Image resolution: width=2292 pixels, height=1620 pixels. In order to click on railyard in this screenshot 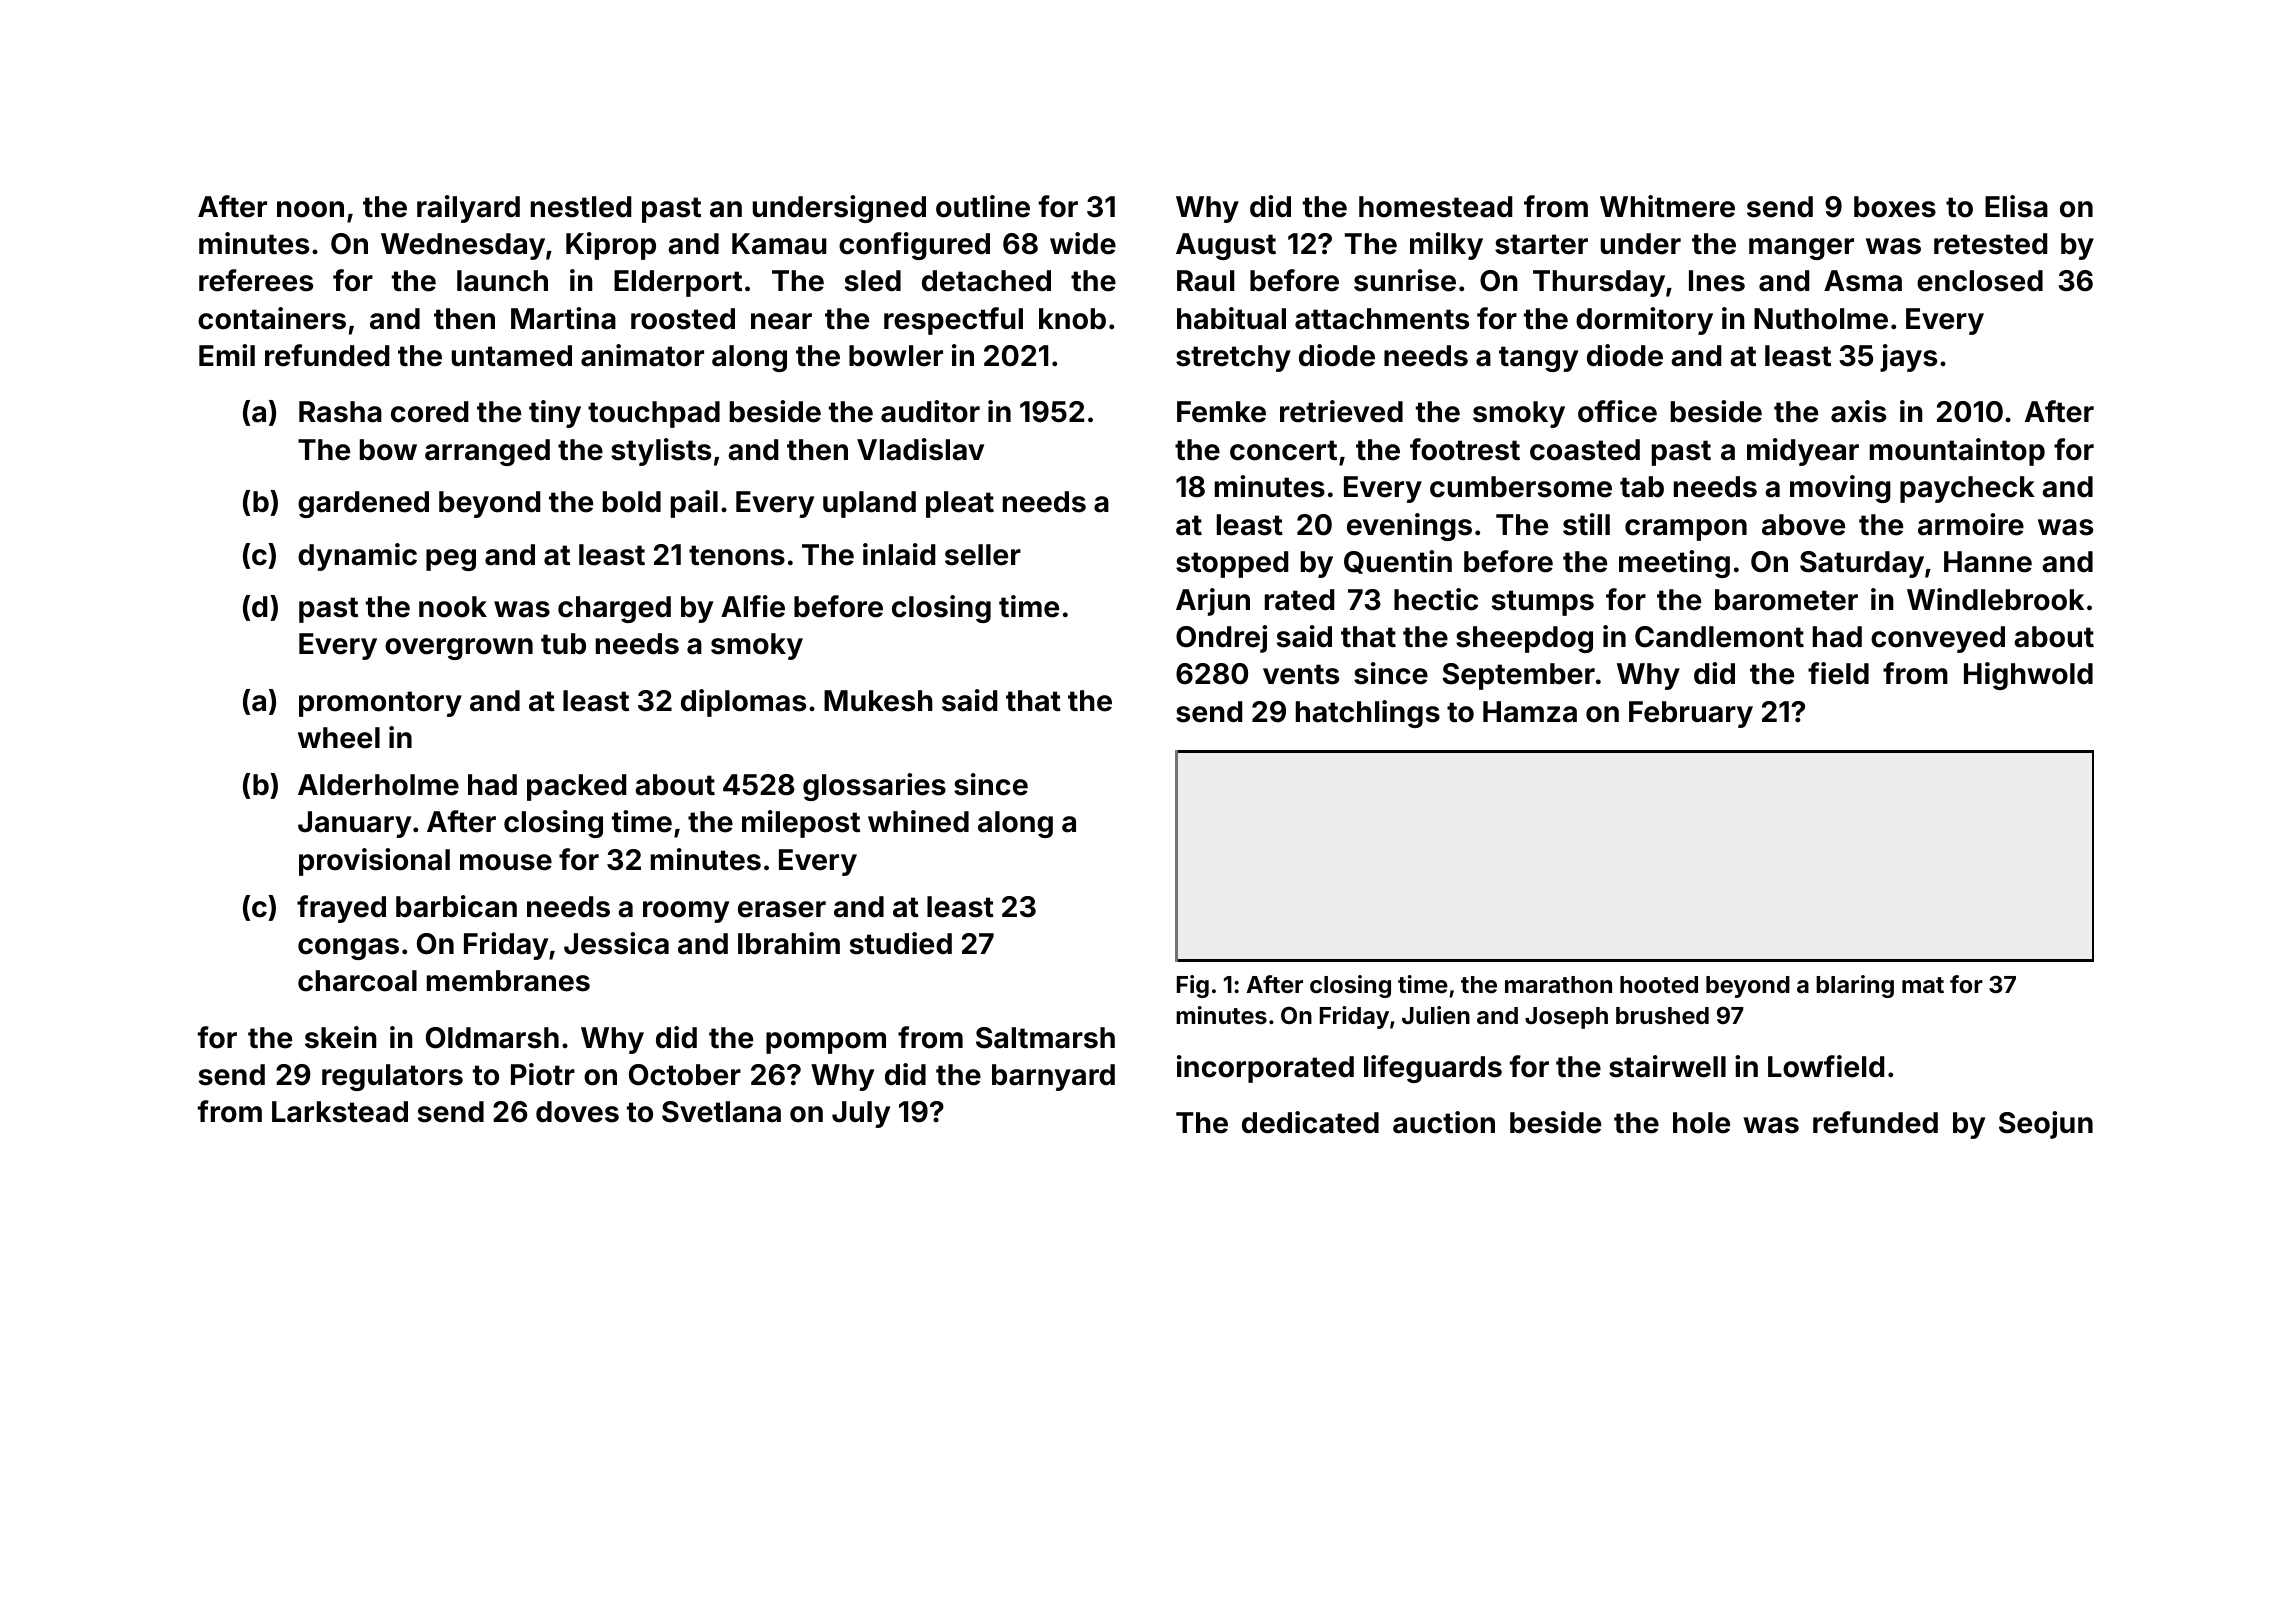, I will do `click(468, 209)`.
